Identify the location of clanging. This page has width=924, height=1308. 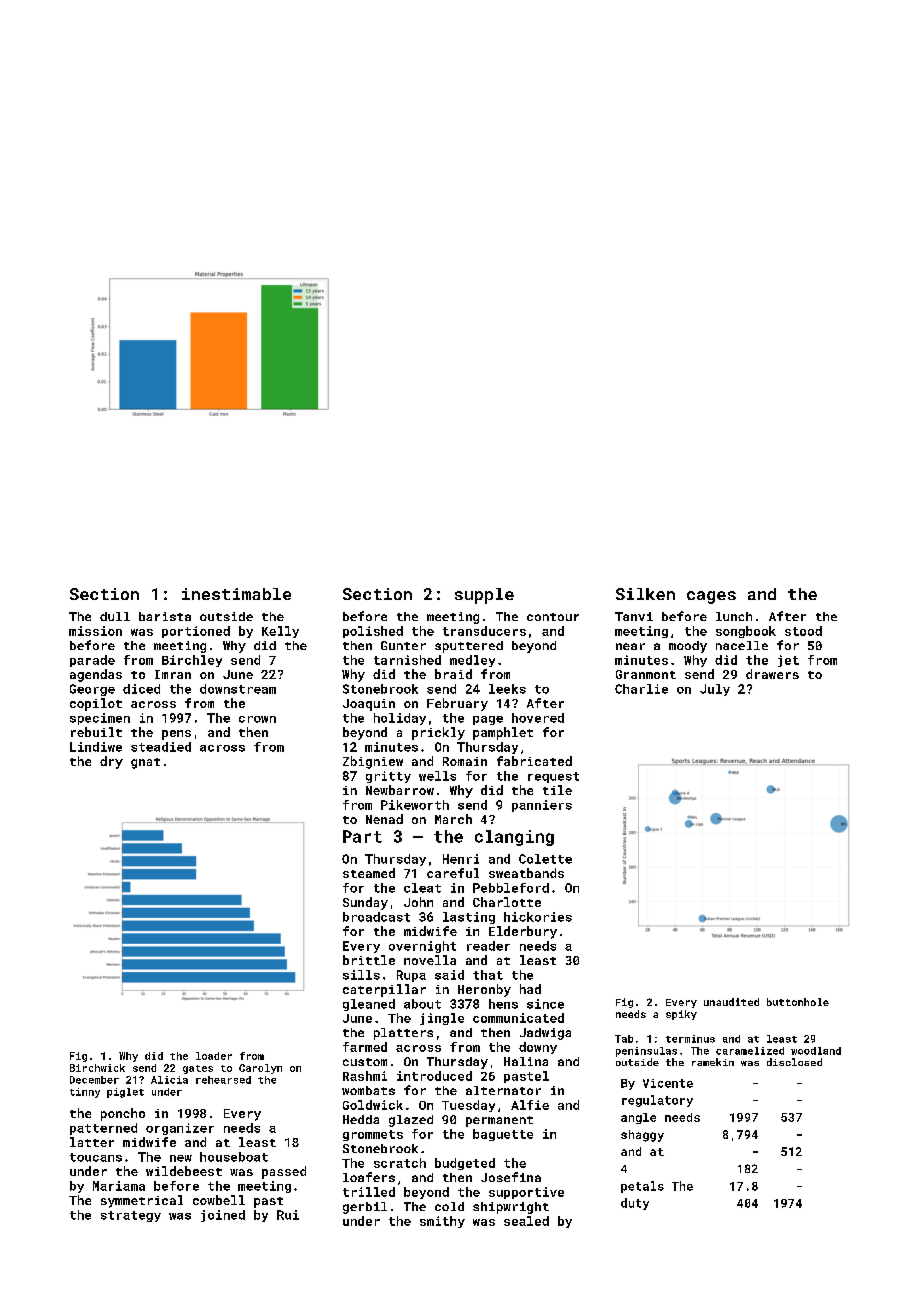
(514, 838).
